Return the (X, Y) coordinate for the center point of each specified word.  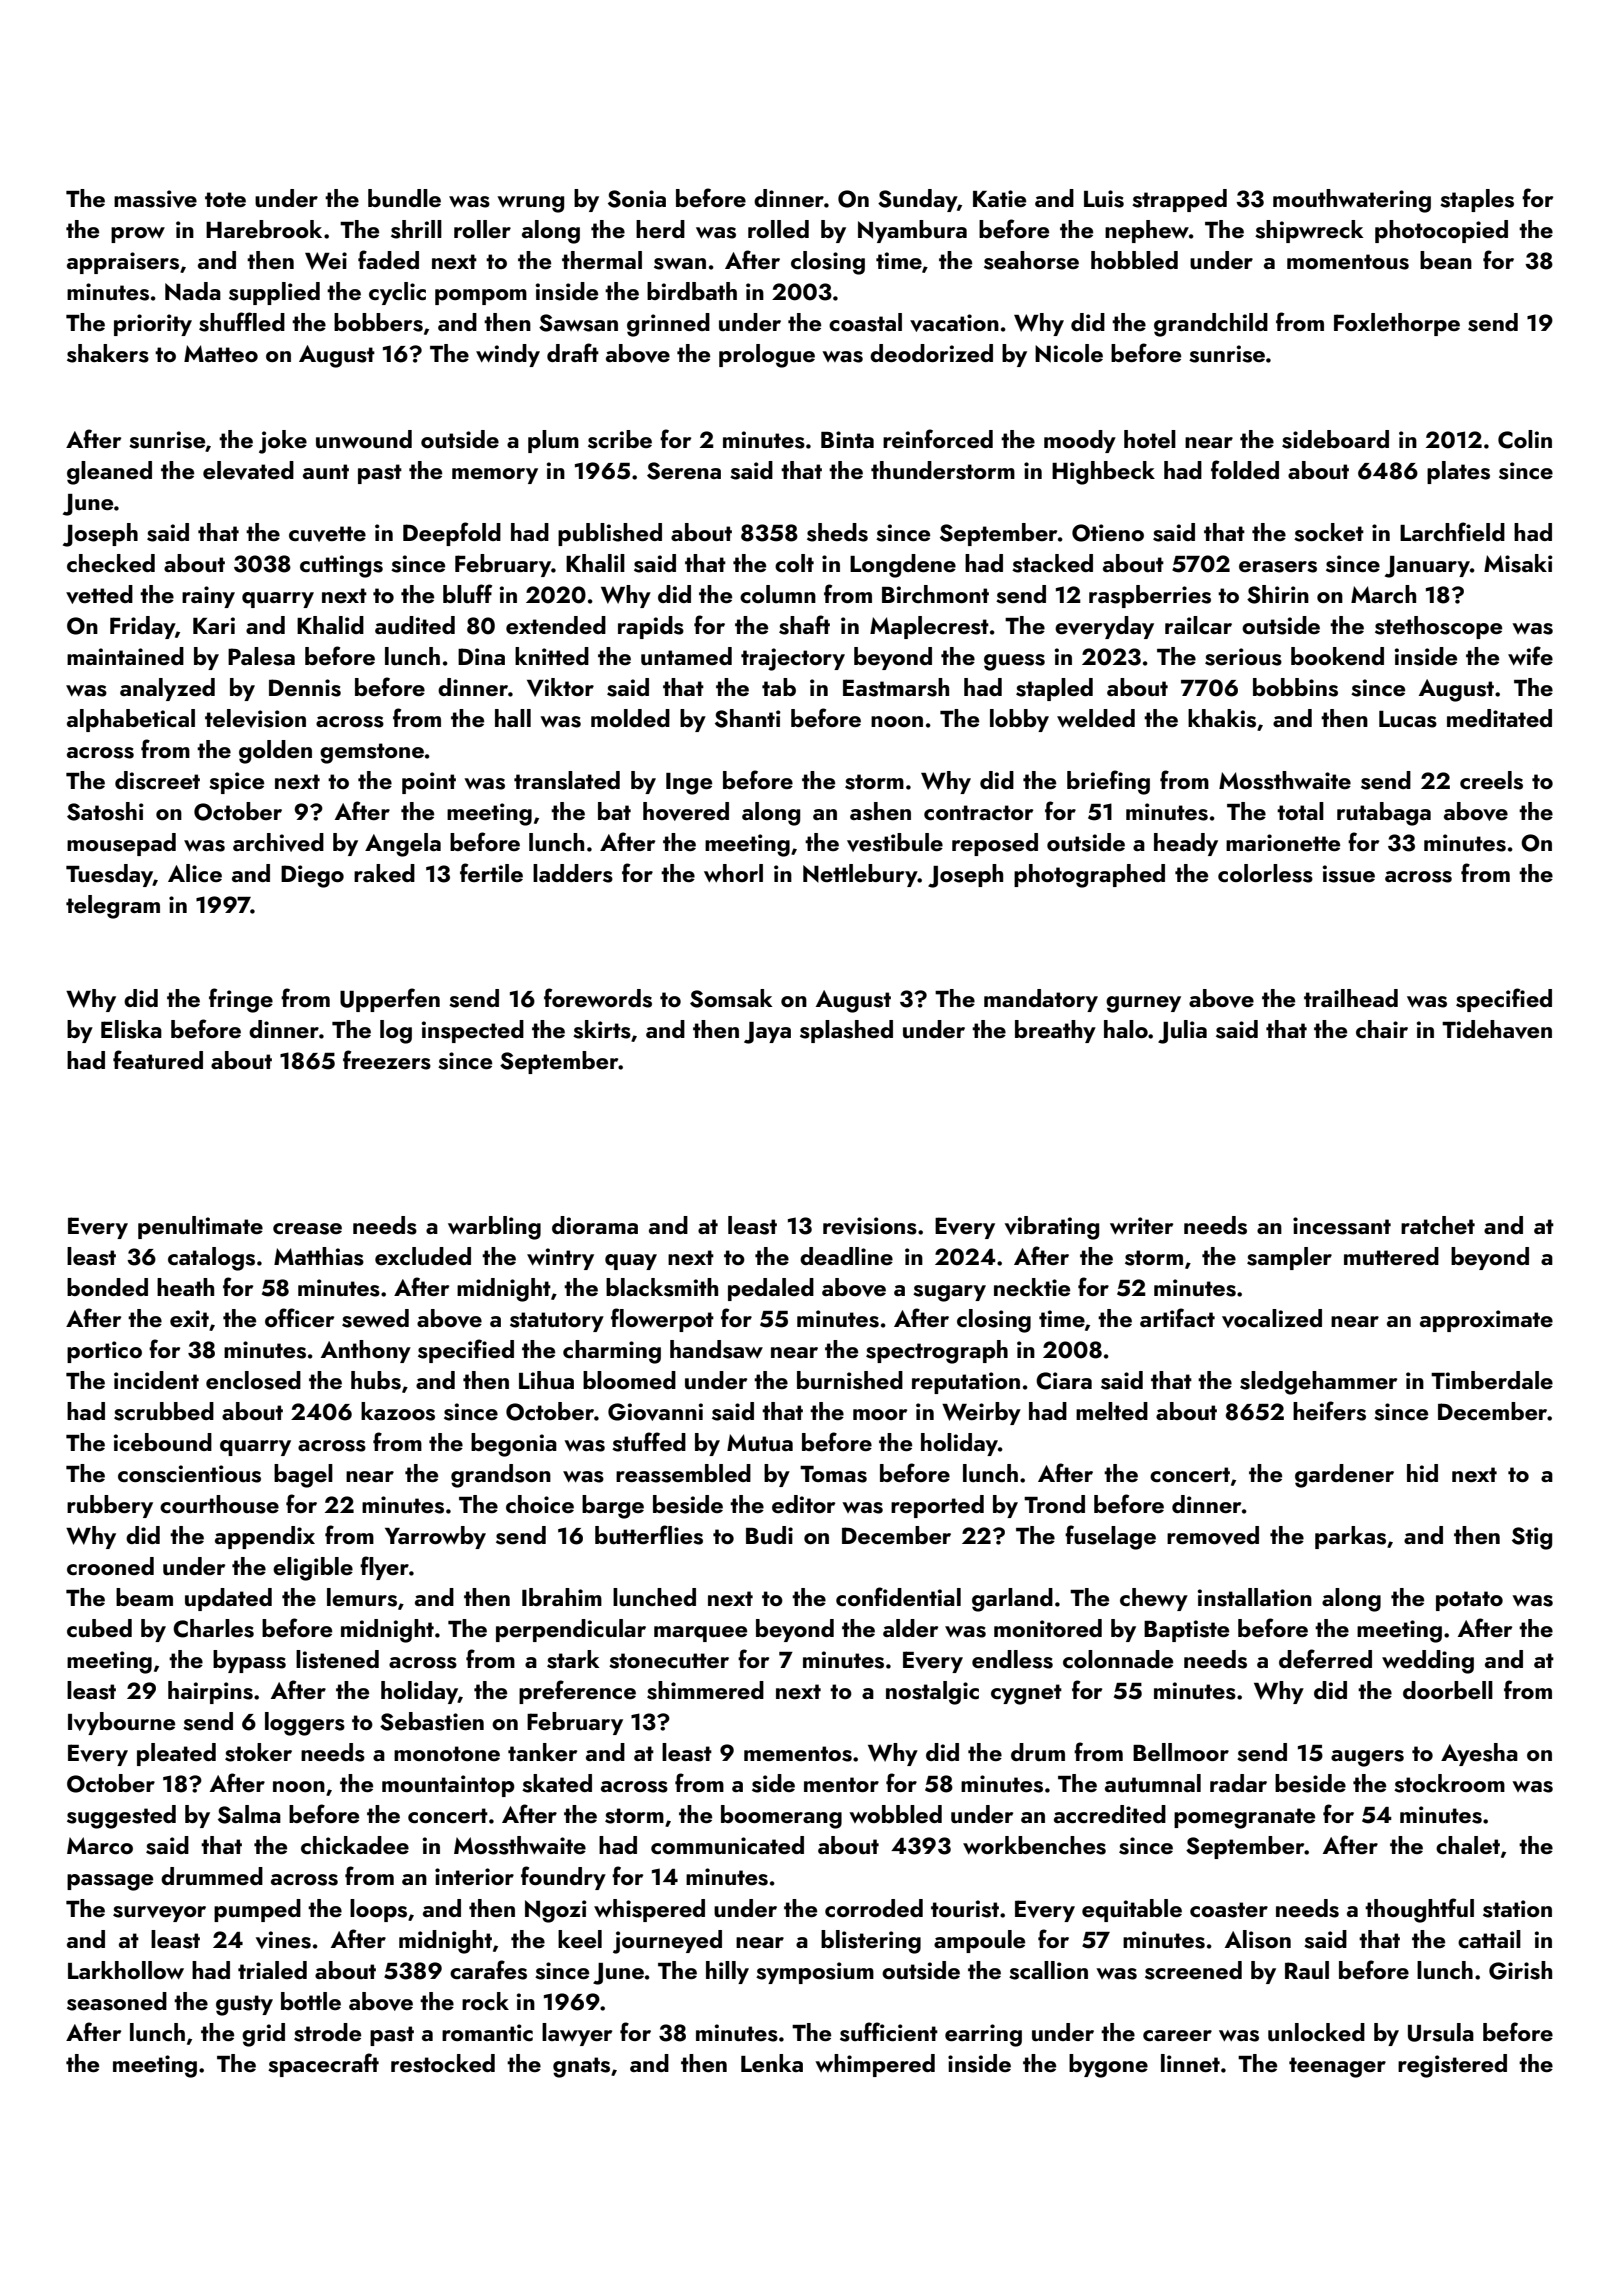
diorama (595, 1225)
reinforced (938, 438)
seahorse (1031, 260)
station (1517, 1909)
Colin (1525, 439)
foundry (563, 1878)
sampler (1289, 1258)
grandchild (1211, 325)
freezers (387, 1060)
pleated (176, 1754)
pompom (481, 297)
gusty (244, 2005)
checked (111, 563)
